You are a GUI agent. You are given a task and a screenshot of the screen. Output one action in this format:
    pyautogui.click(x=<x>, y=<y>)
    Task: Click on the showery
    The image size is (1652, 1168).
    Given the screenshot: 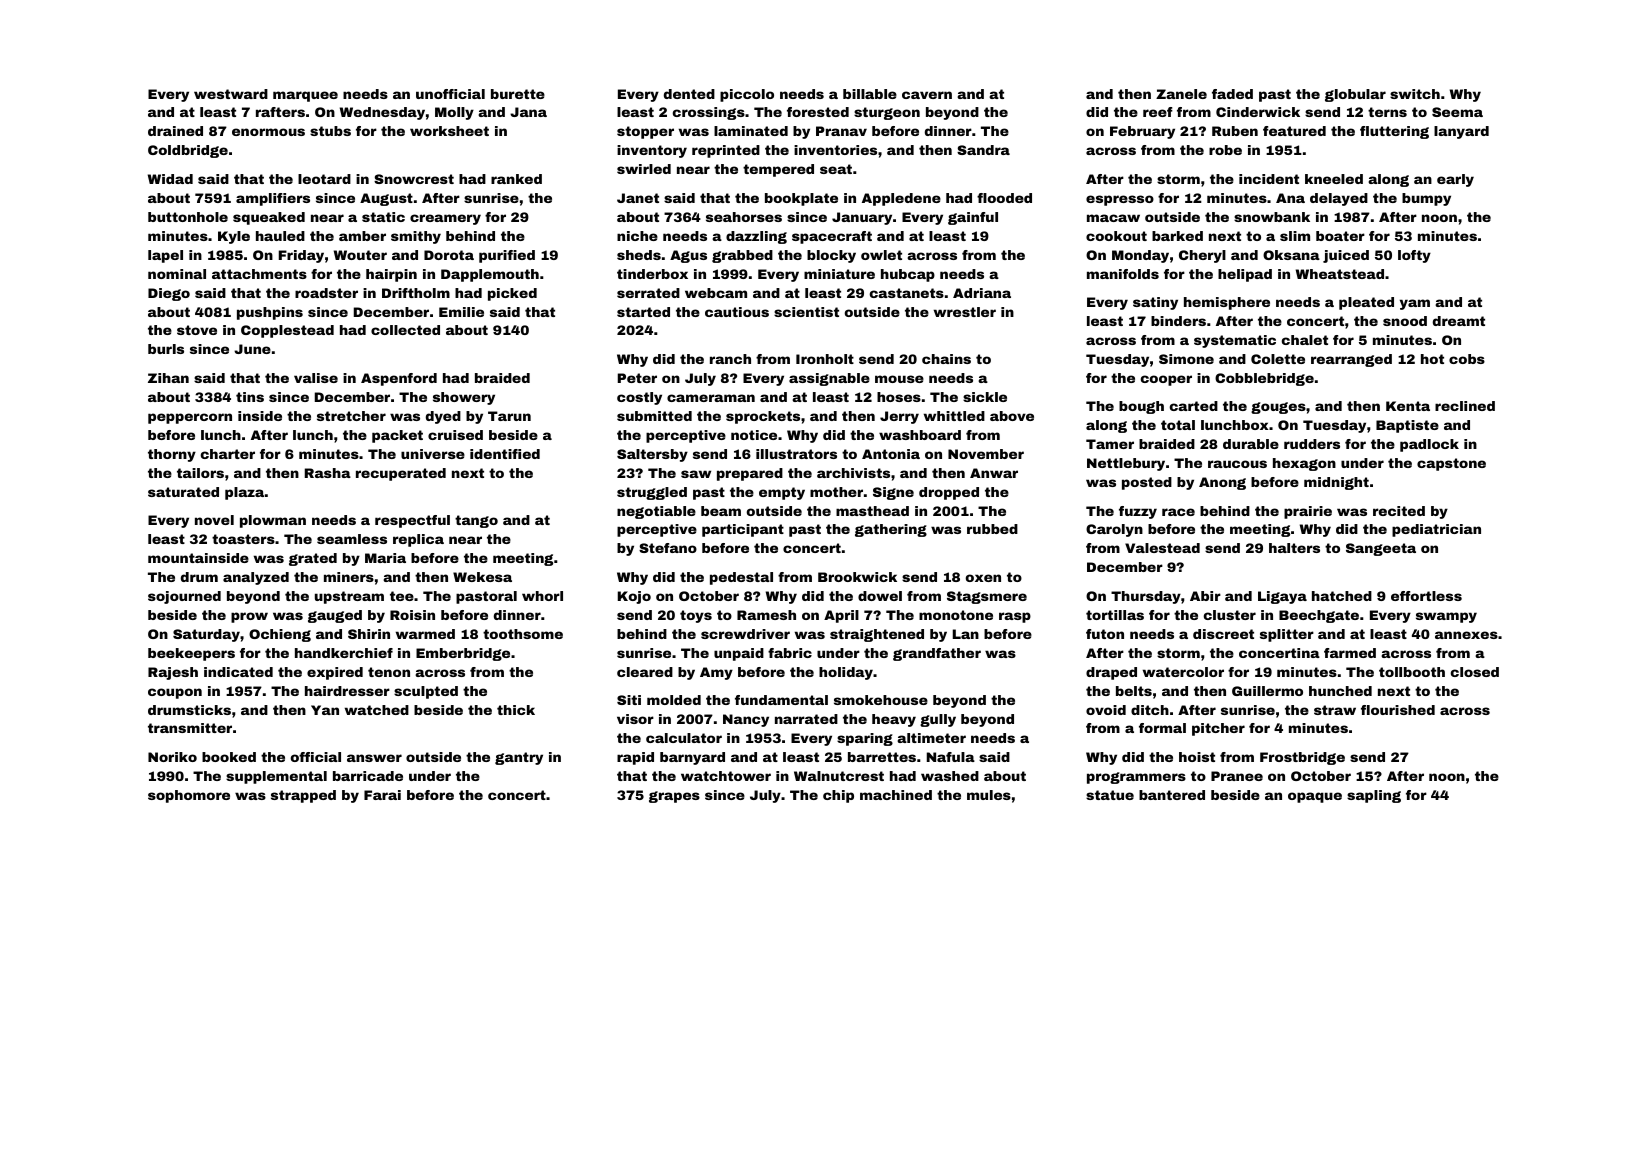 What is the action you would take?
    pyautogui.click(x=464, y=398)
